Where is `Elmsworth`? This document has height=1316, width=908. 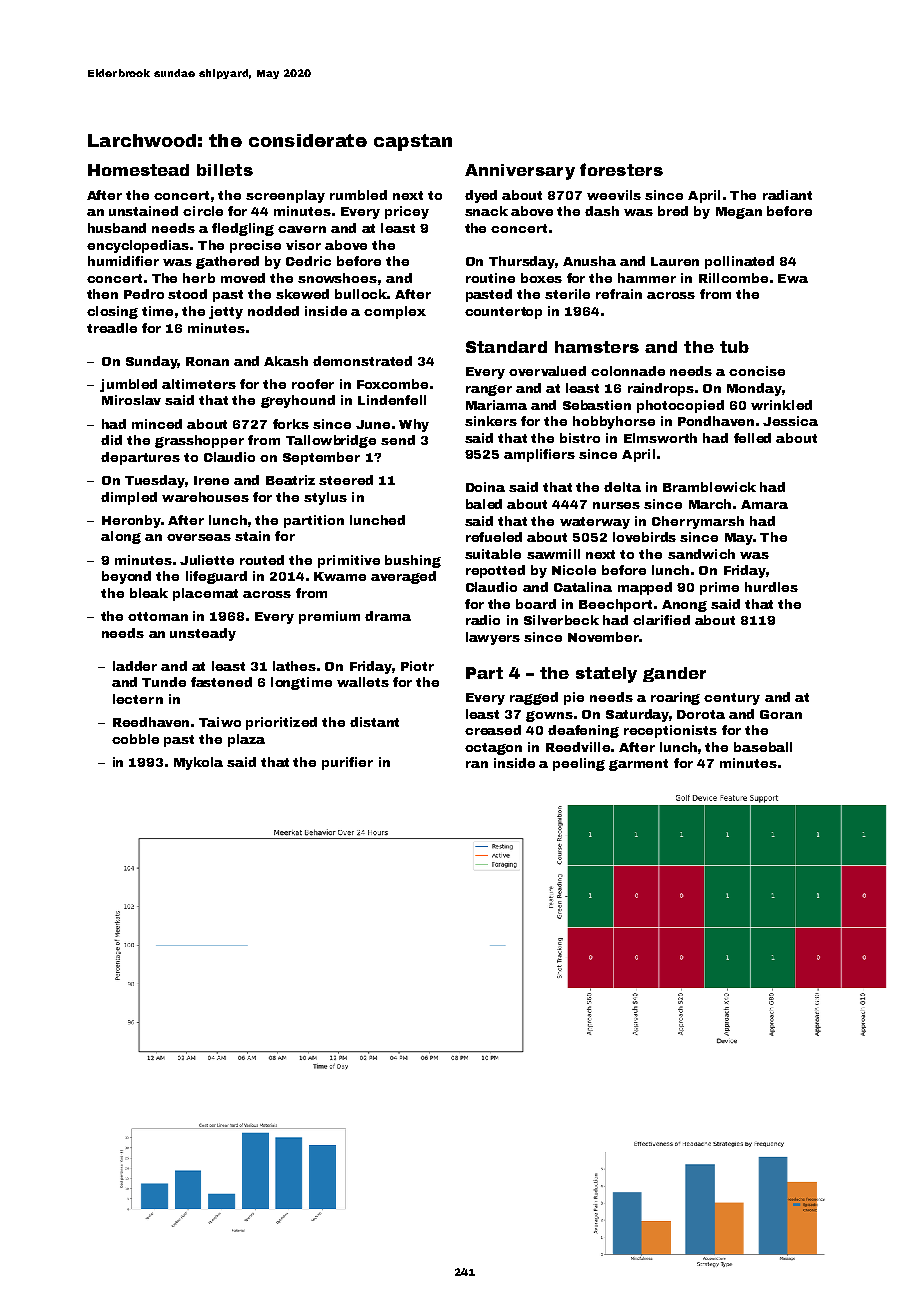 Elmsworth is located at coordinates (660, 438).
